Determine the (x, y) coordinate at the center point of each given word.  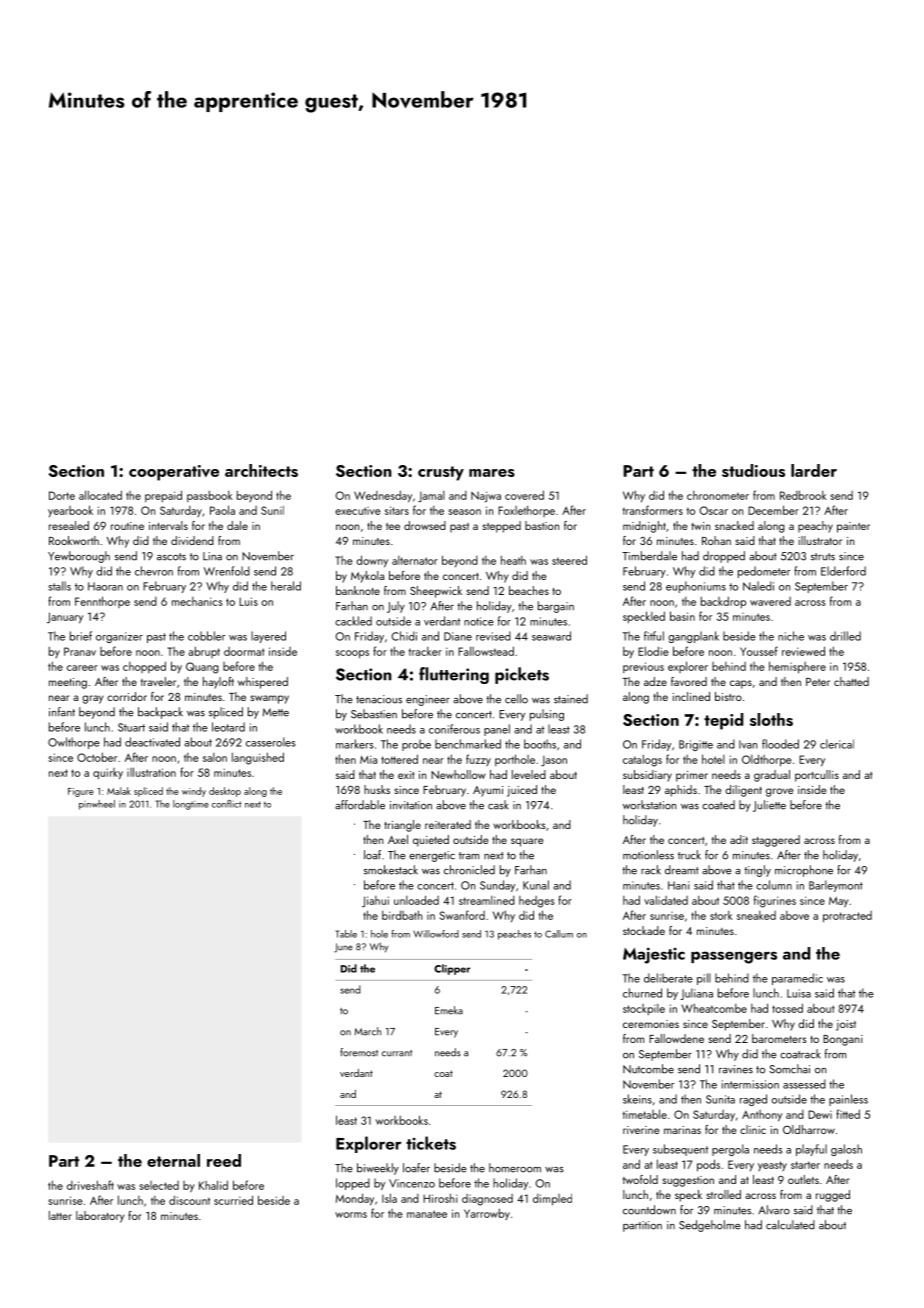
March (368, 1031)
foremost (359, 1052)
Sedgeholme (710, 1226)
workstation (649, 805)
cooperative (174, 473)
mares (492, 473)
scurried (233, 1200)
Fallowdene (676, 1038)
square (527, 842)
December (773, 510)
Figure (81, 792)
